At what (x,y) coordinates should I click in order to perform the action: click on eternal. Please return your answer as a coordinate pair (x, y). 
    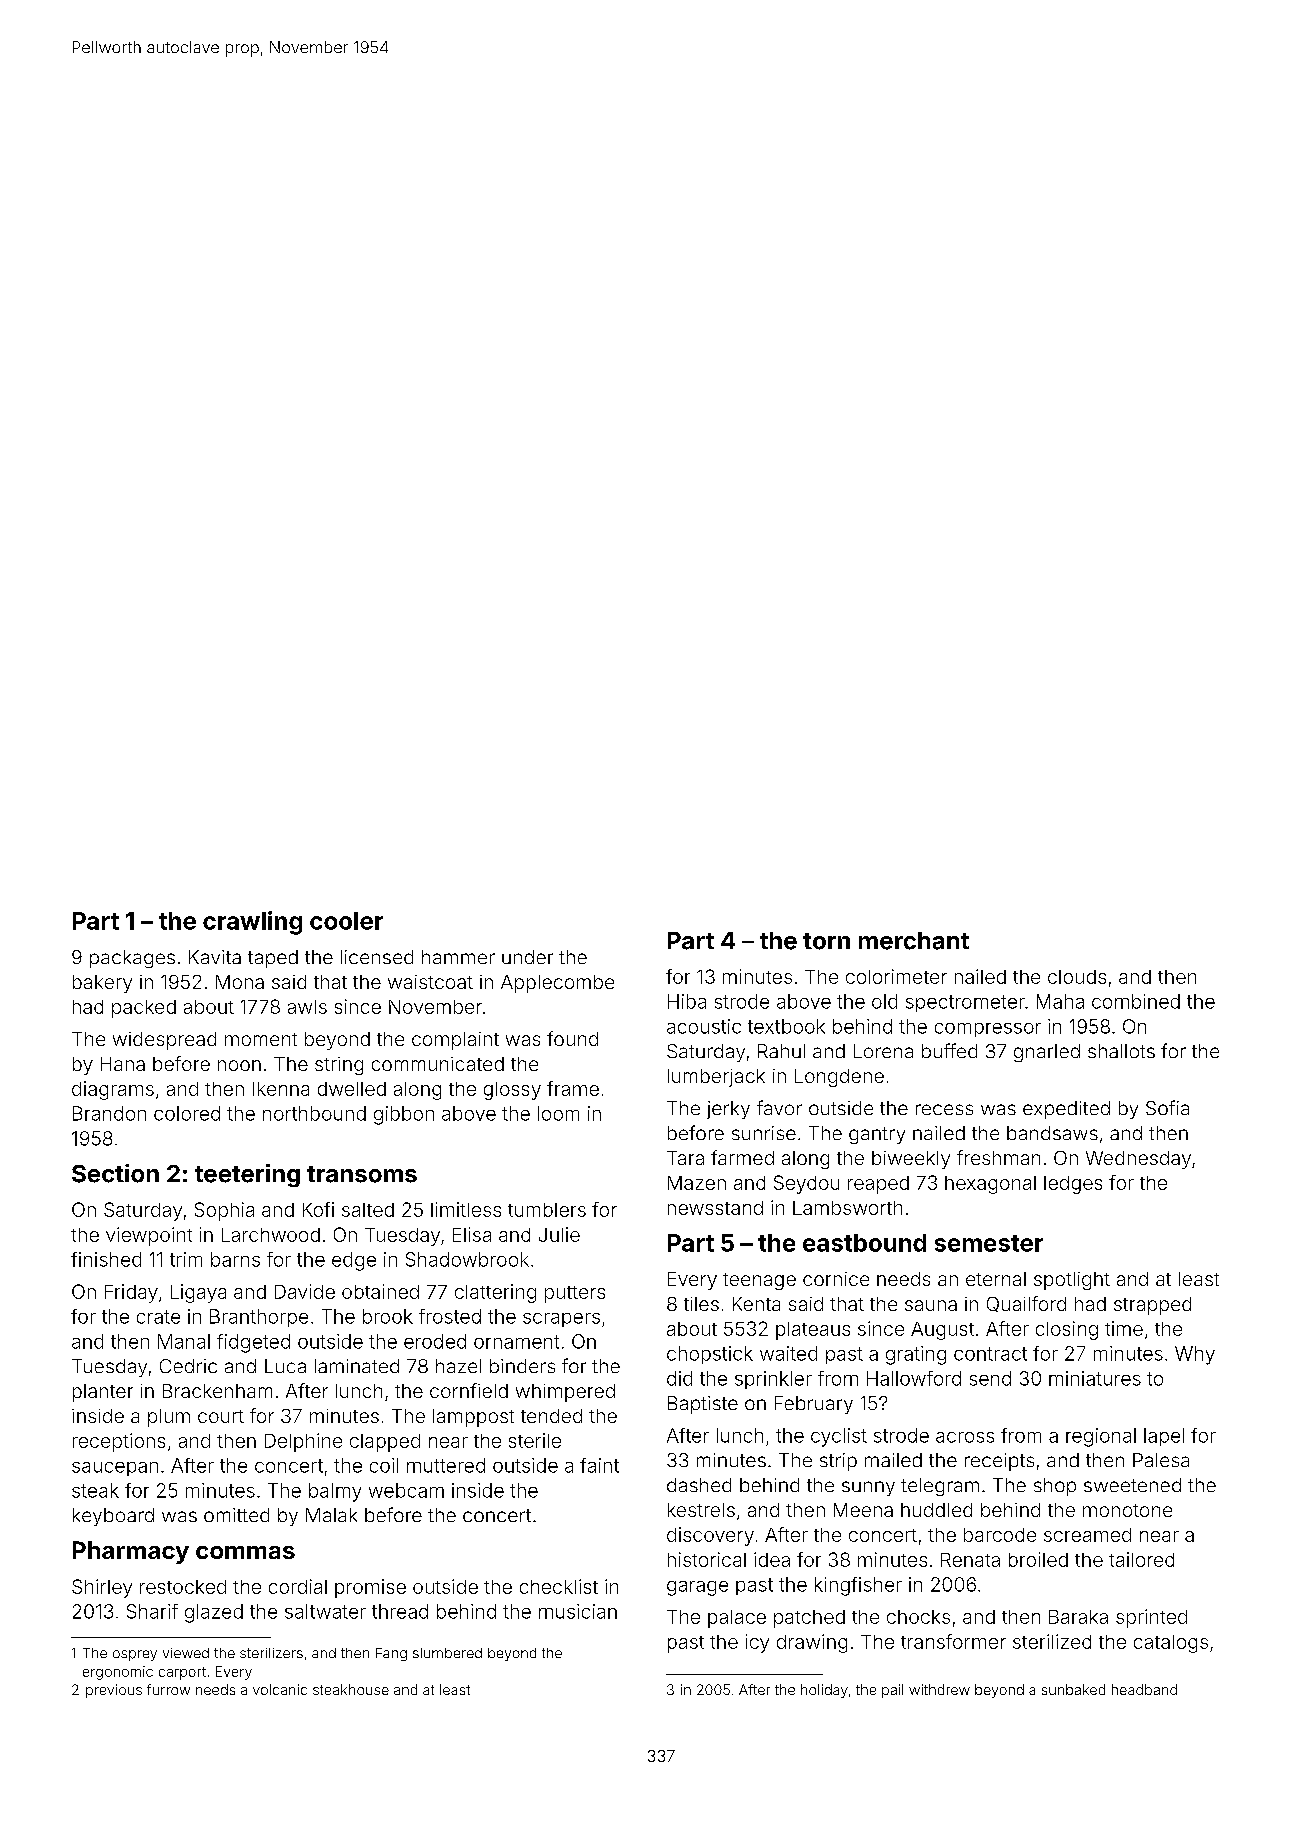
    Looking at the image, I should click on (996, 1279).
